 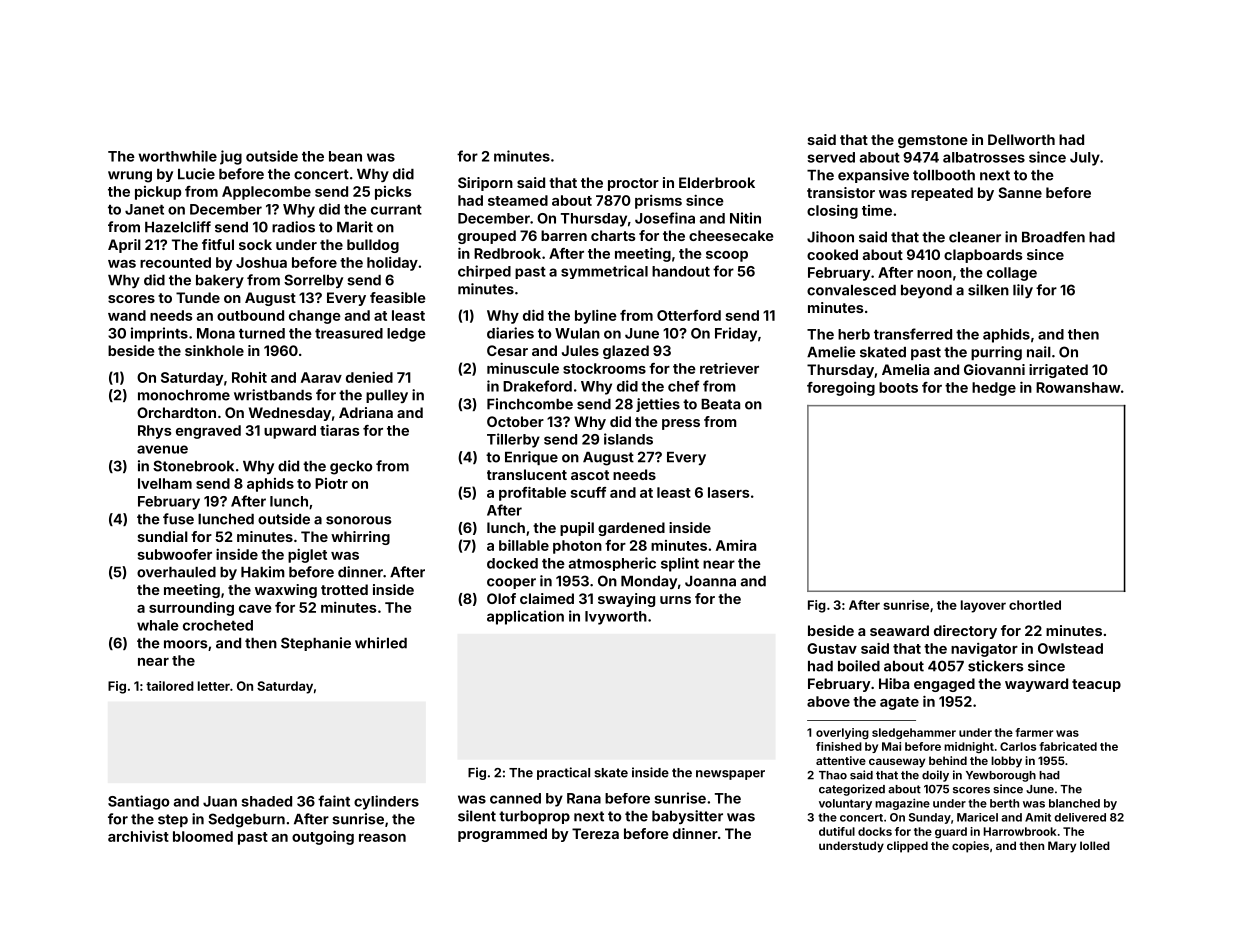 What do you see at coordinates (588, 492) in the screenshot?
I see `scuff` at bounding box center [588, 492].
